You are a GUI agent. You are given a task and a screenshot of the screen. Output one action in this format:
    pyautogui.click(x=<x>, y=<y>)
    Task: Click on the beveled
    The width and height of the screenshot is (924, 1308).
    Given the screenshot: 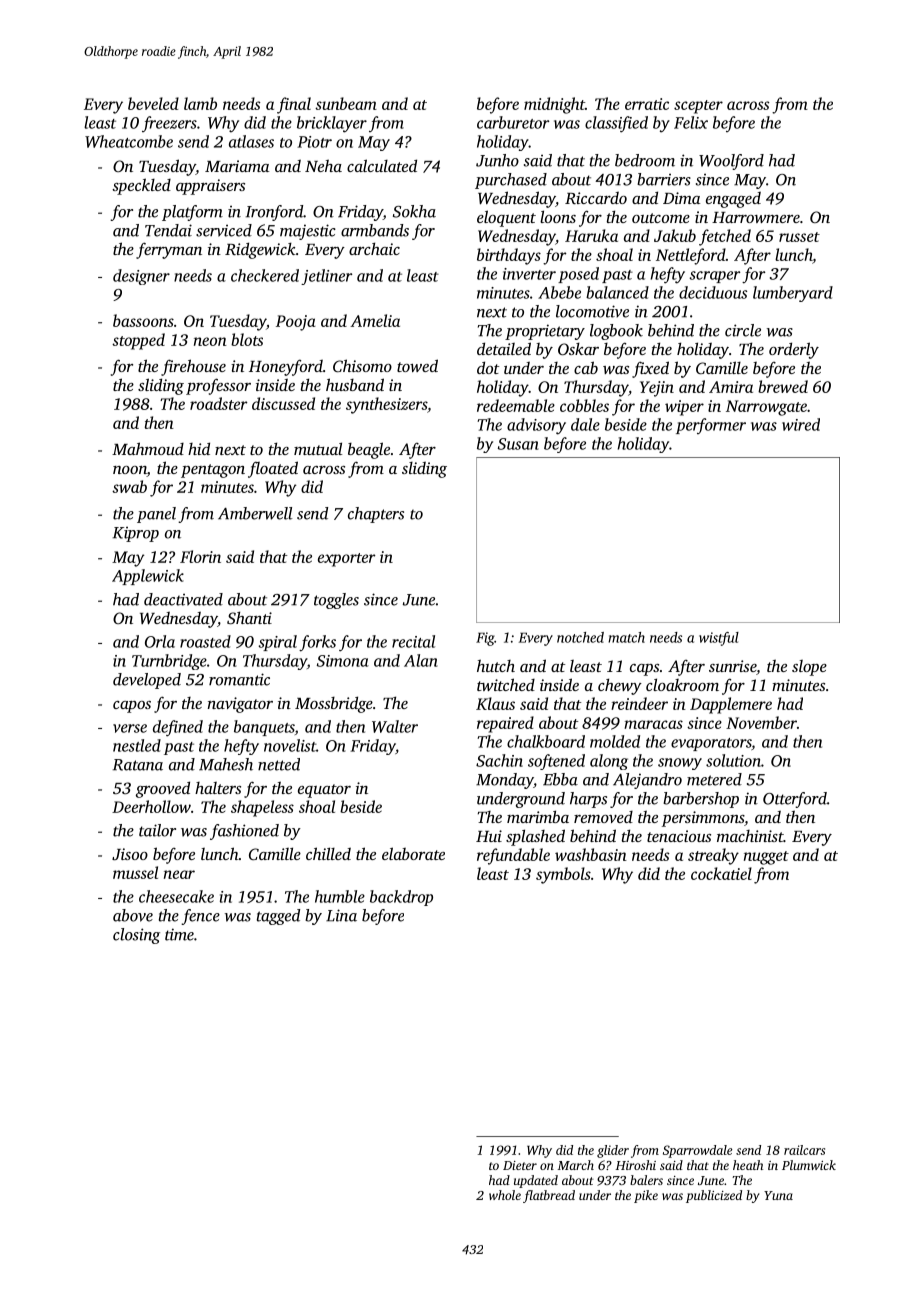 What is the action you would take?
    pyautogui.click(x=153, y=103)
